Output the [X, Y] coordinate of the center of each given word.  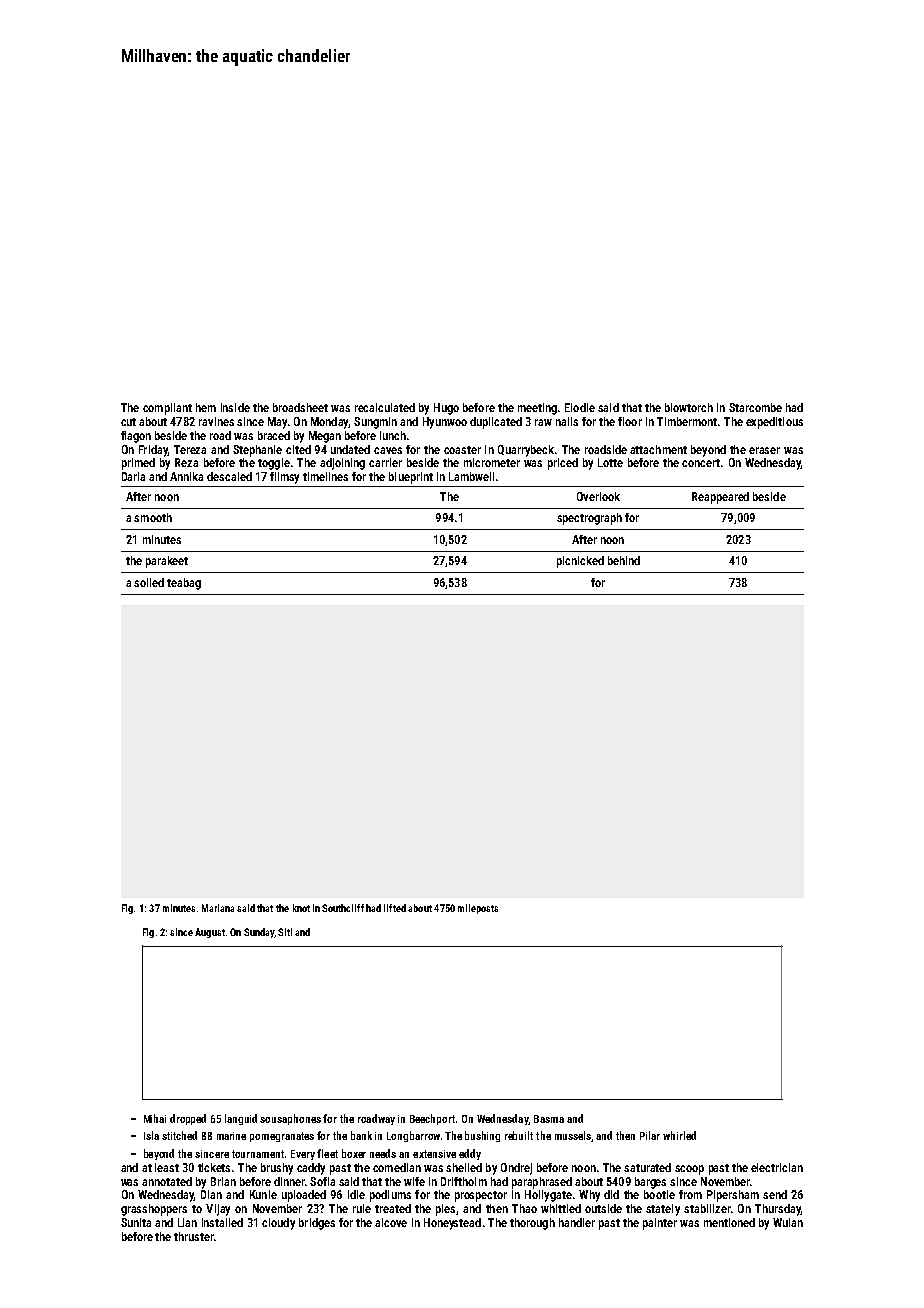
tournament [258, 1154]
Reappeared [720, 498]
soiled [149, 582]
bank [361, 1135]
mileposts [478, 909]
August [210, 933]
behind [624, 560]
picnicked [580, 562]
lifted [395, 908]
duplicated [496, 423]
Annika [186, 476]
